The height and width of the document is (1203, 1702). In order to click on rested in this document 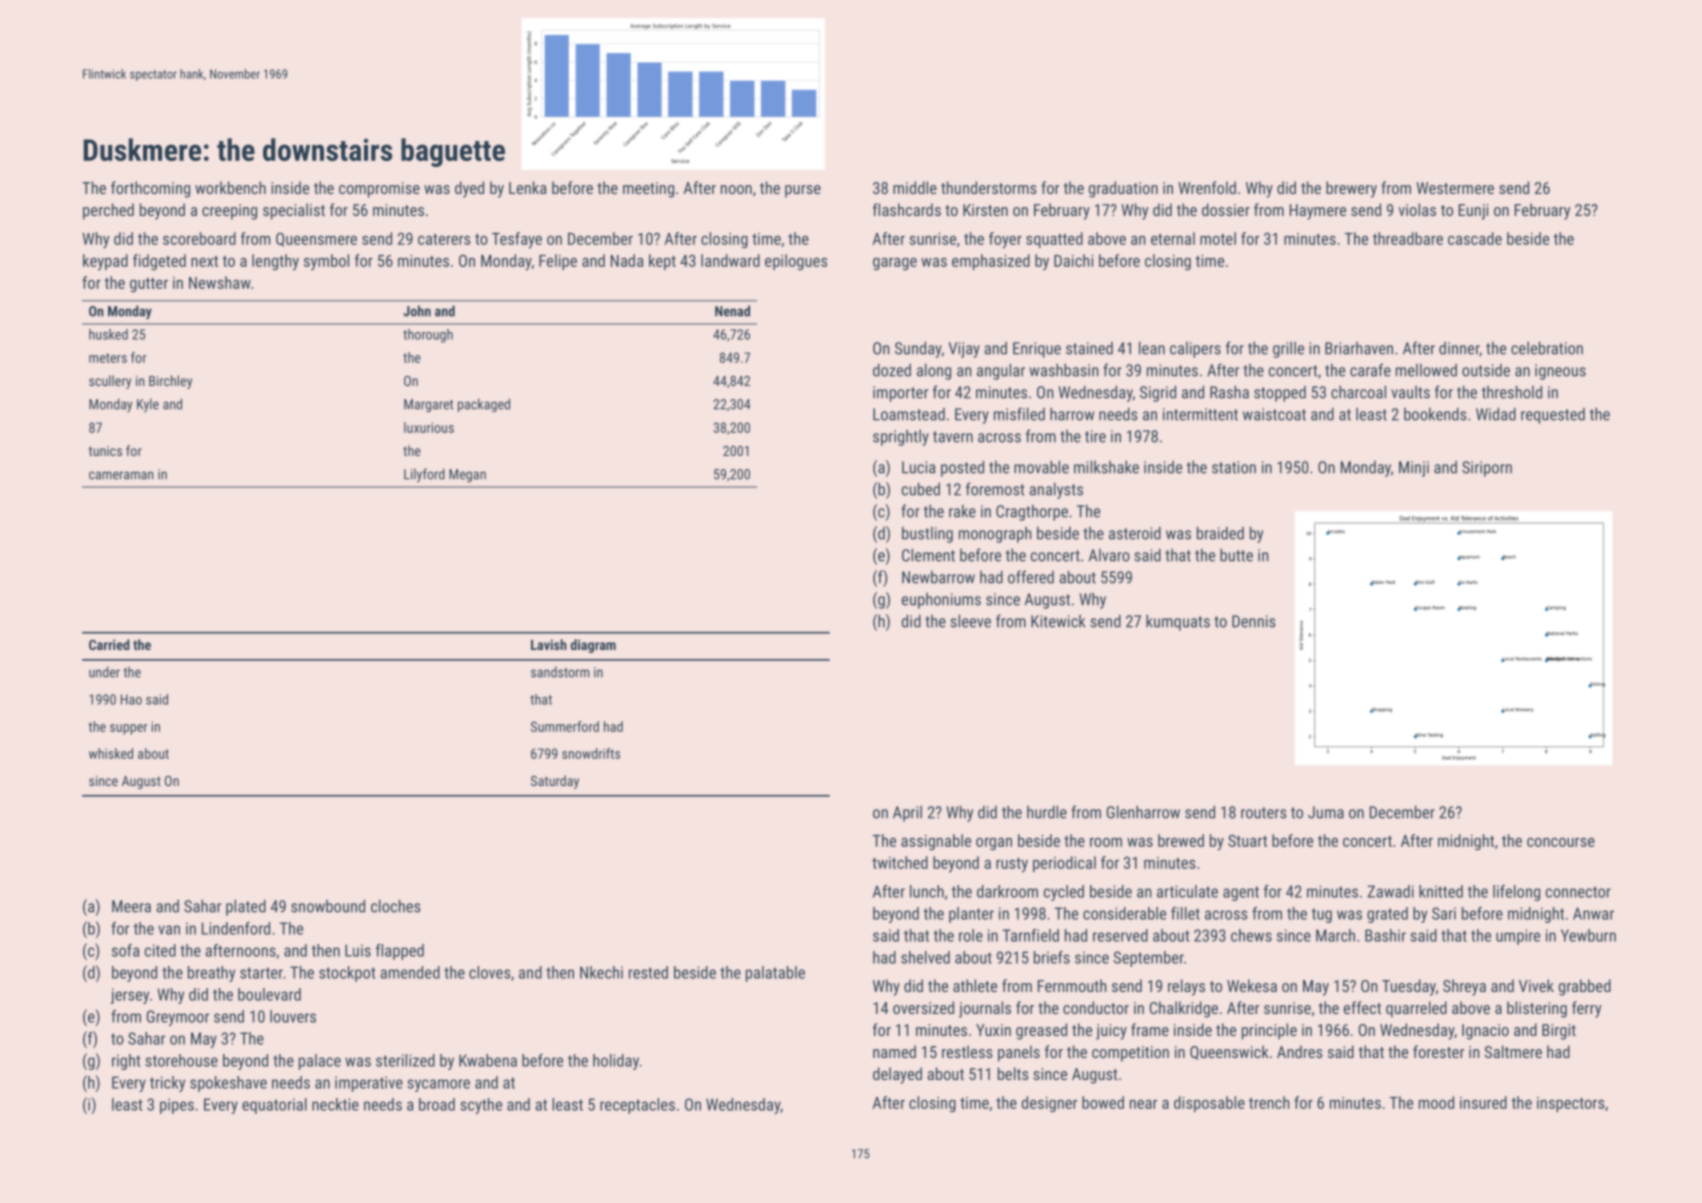, I will do `click(648, 972)`.
